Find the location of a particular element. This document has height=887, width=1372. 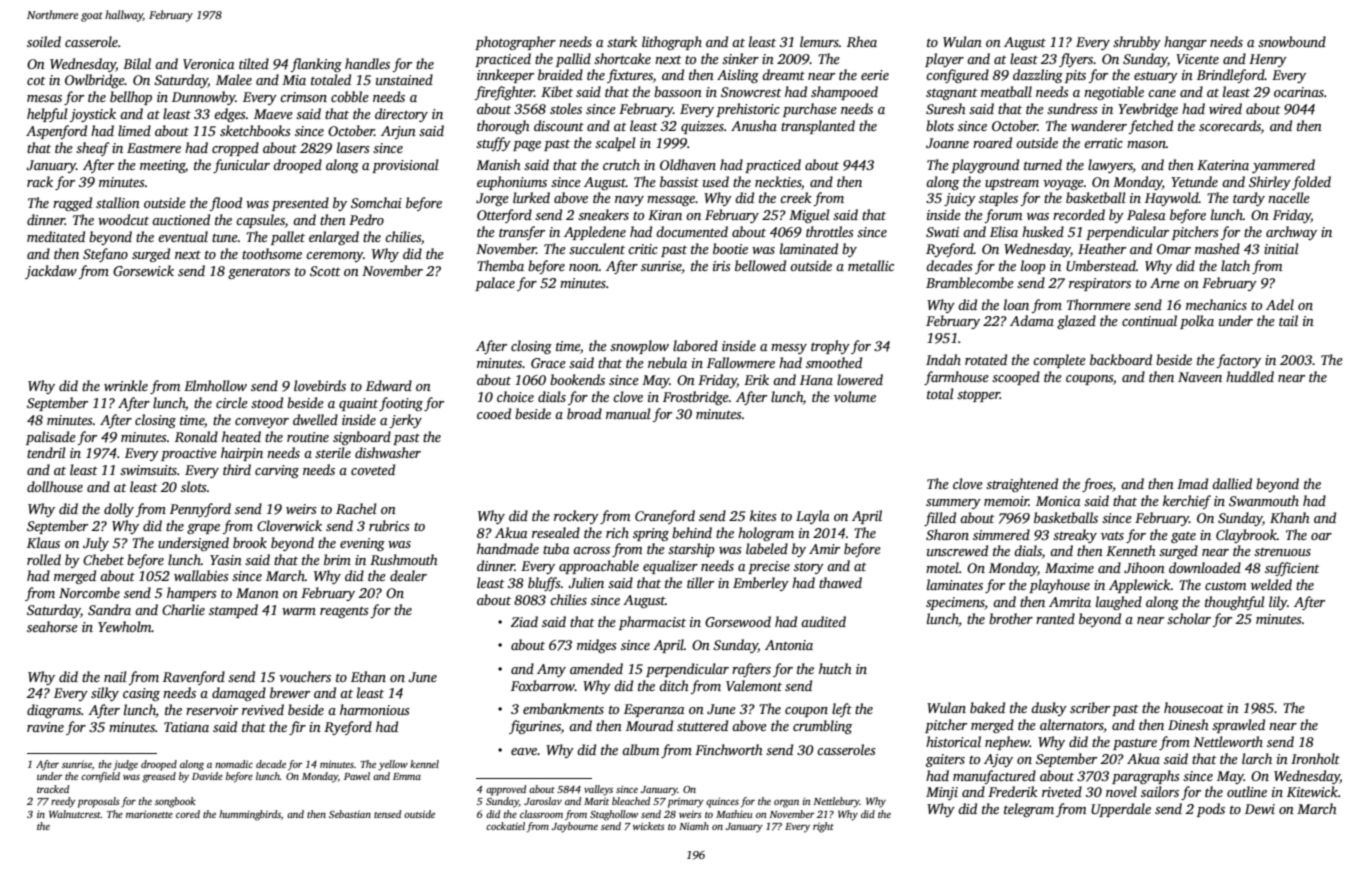

stoles is located at coordinates (566, 108).
